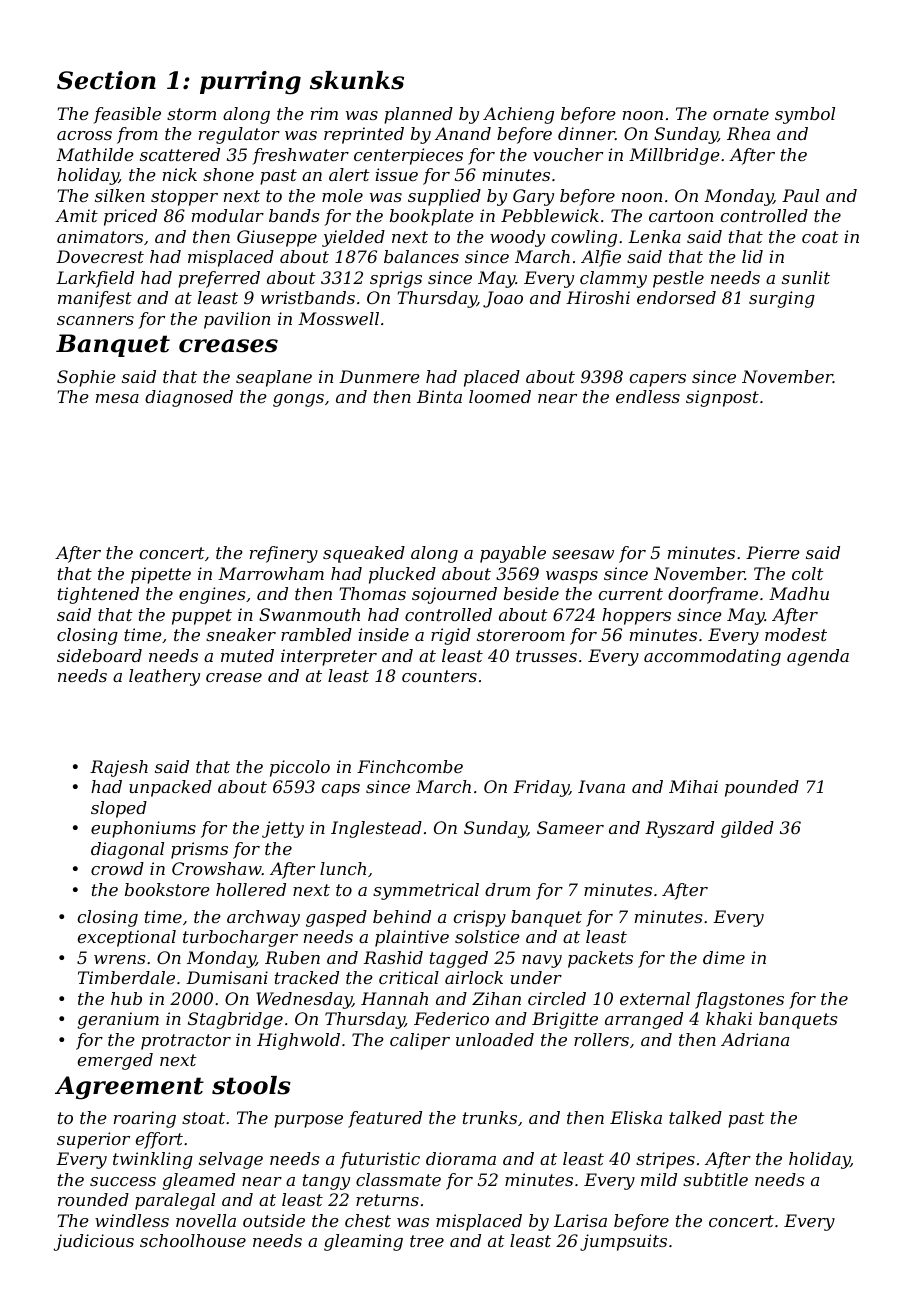 This screenshot has height=1308, width=924. What do you see at coordinates (117, 398) in the screenshot?
I see `mesa` at bounding box center [117, 398].
